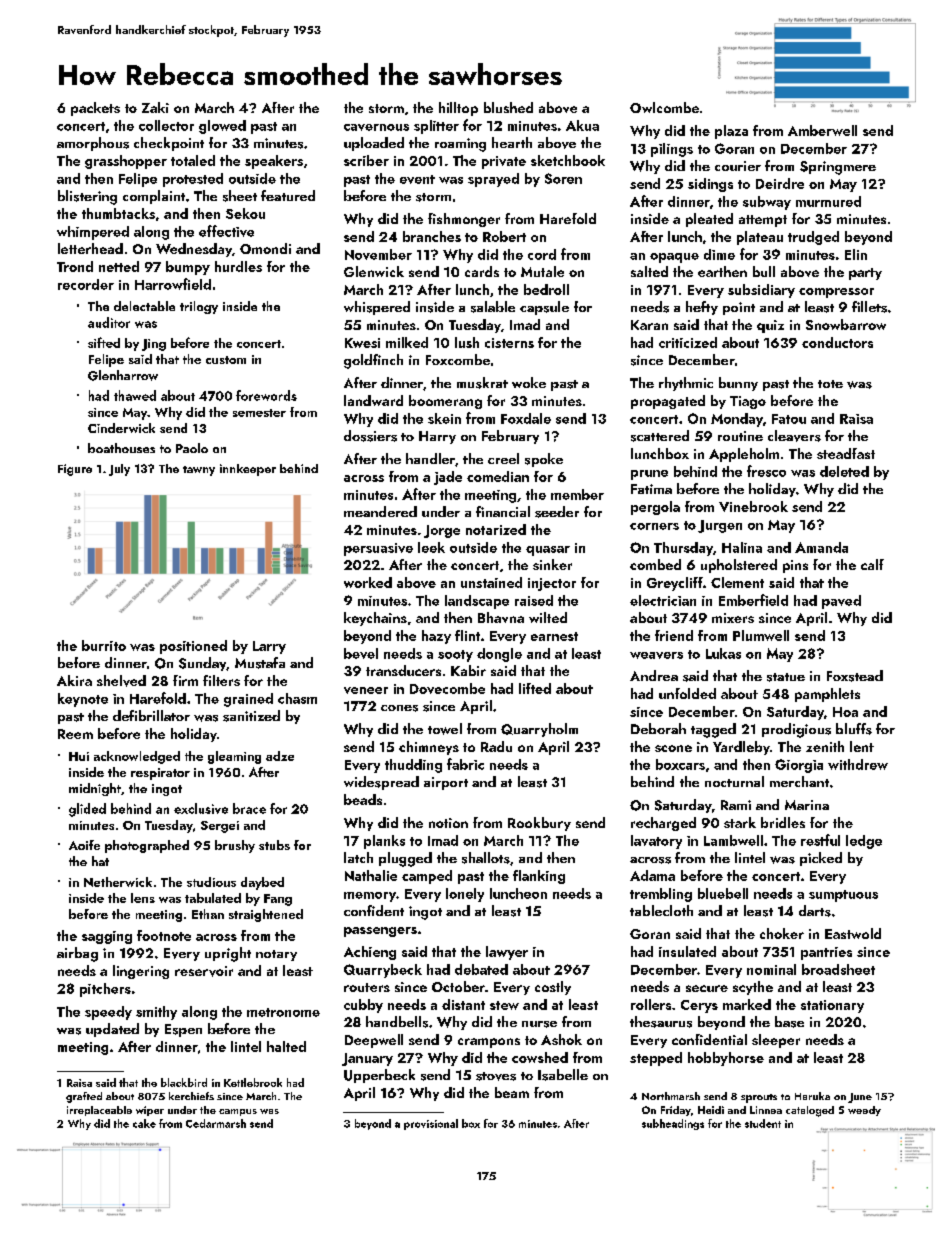 This screenshot has width=952, height=1233. Describe the element at coordinates (664, 107) in the screenshot. I see `Owlcombe` at that location.
